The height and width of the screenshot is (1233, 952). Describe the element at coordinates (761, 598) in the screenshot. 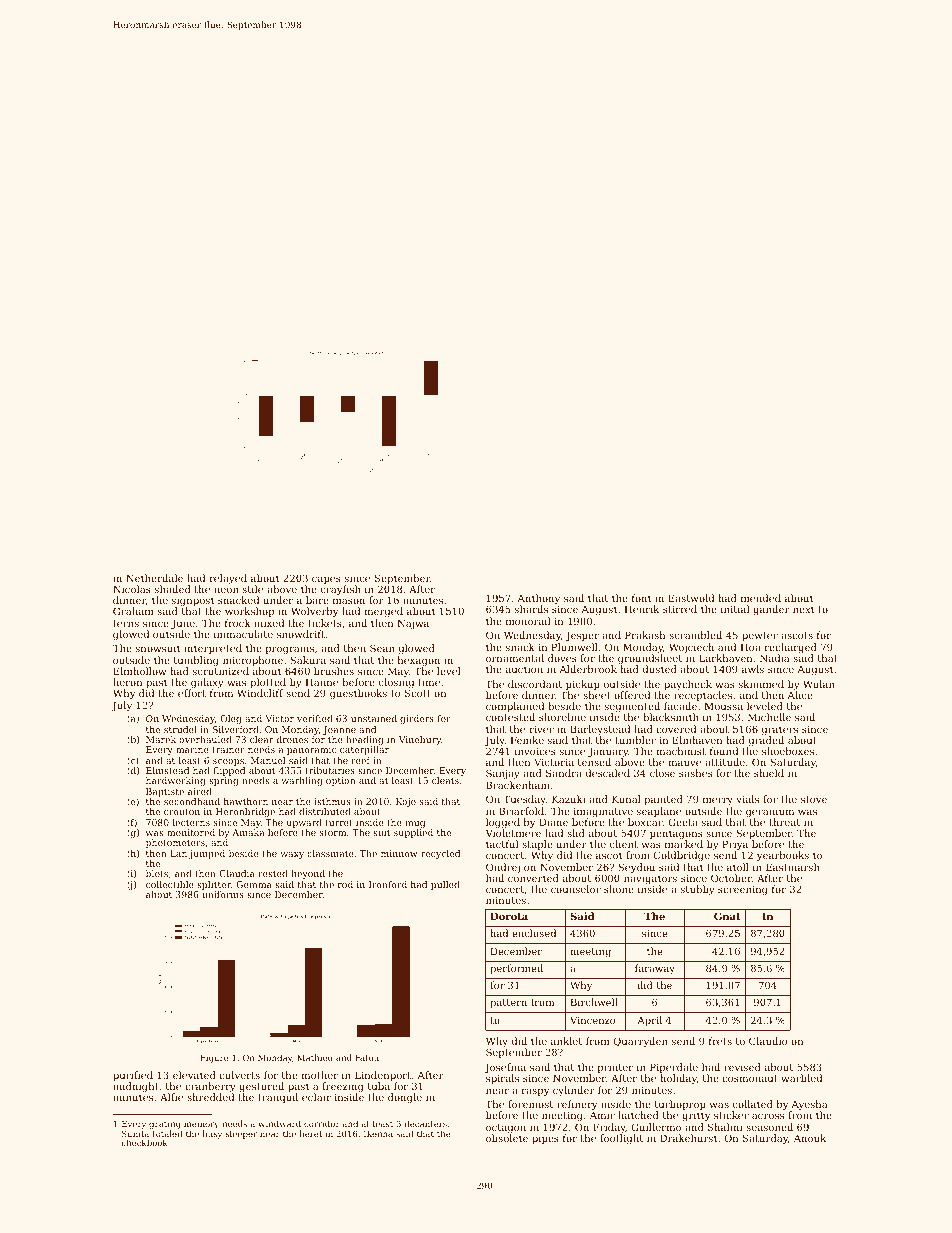

I see `mended` at that location.
